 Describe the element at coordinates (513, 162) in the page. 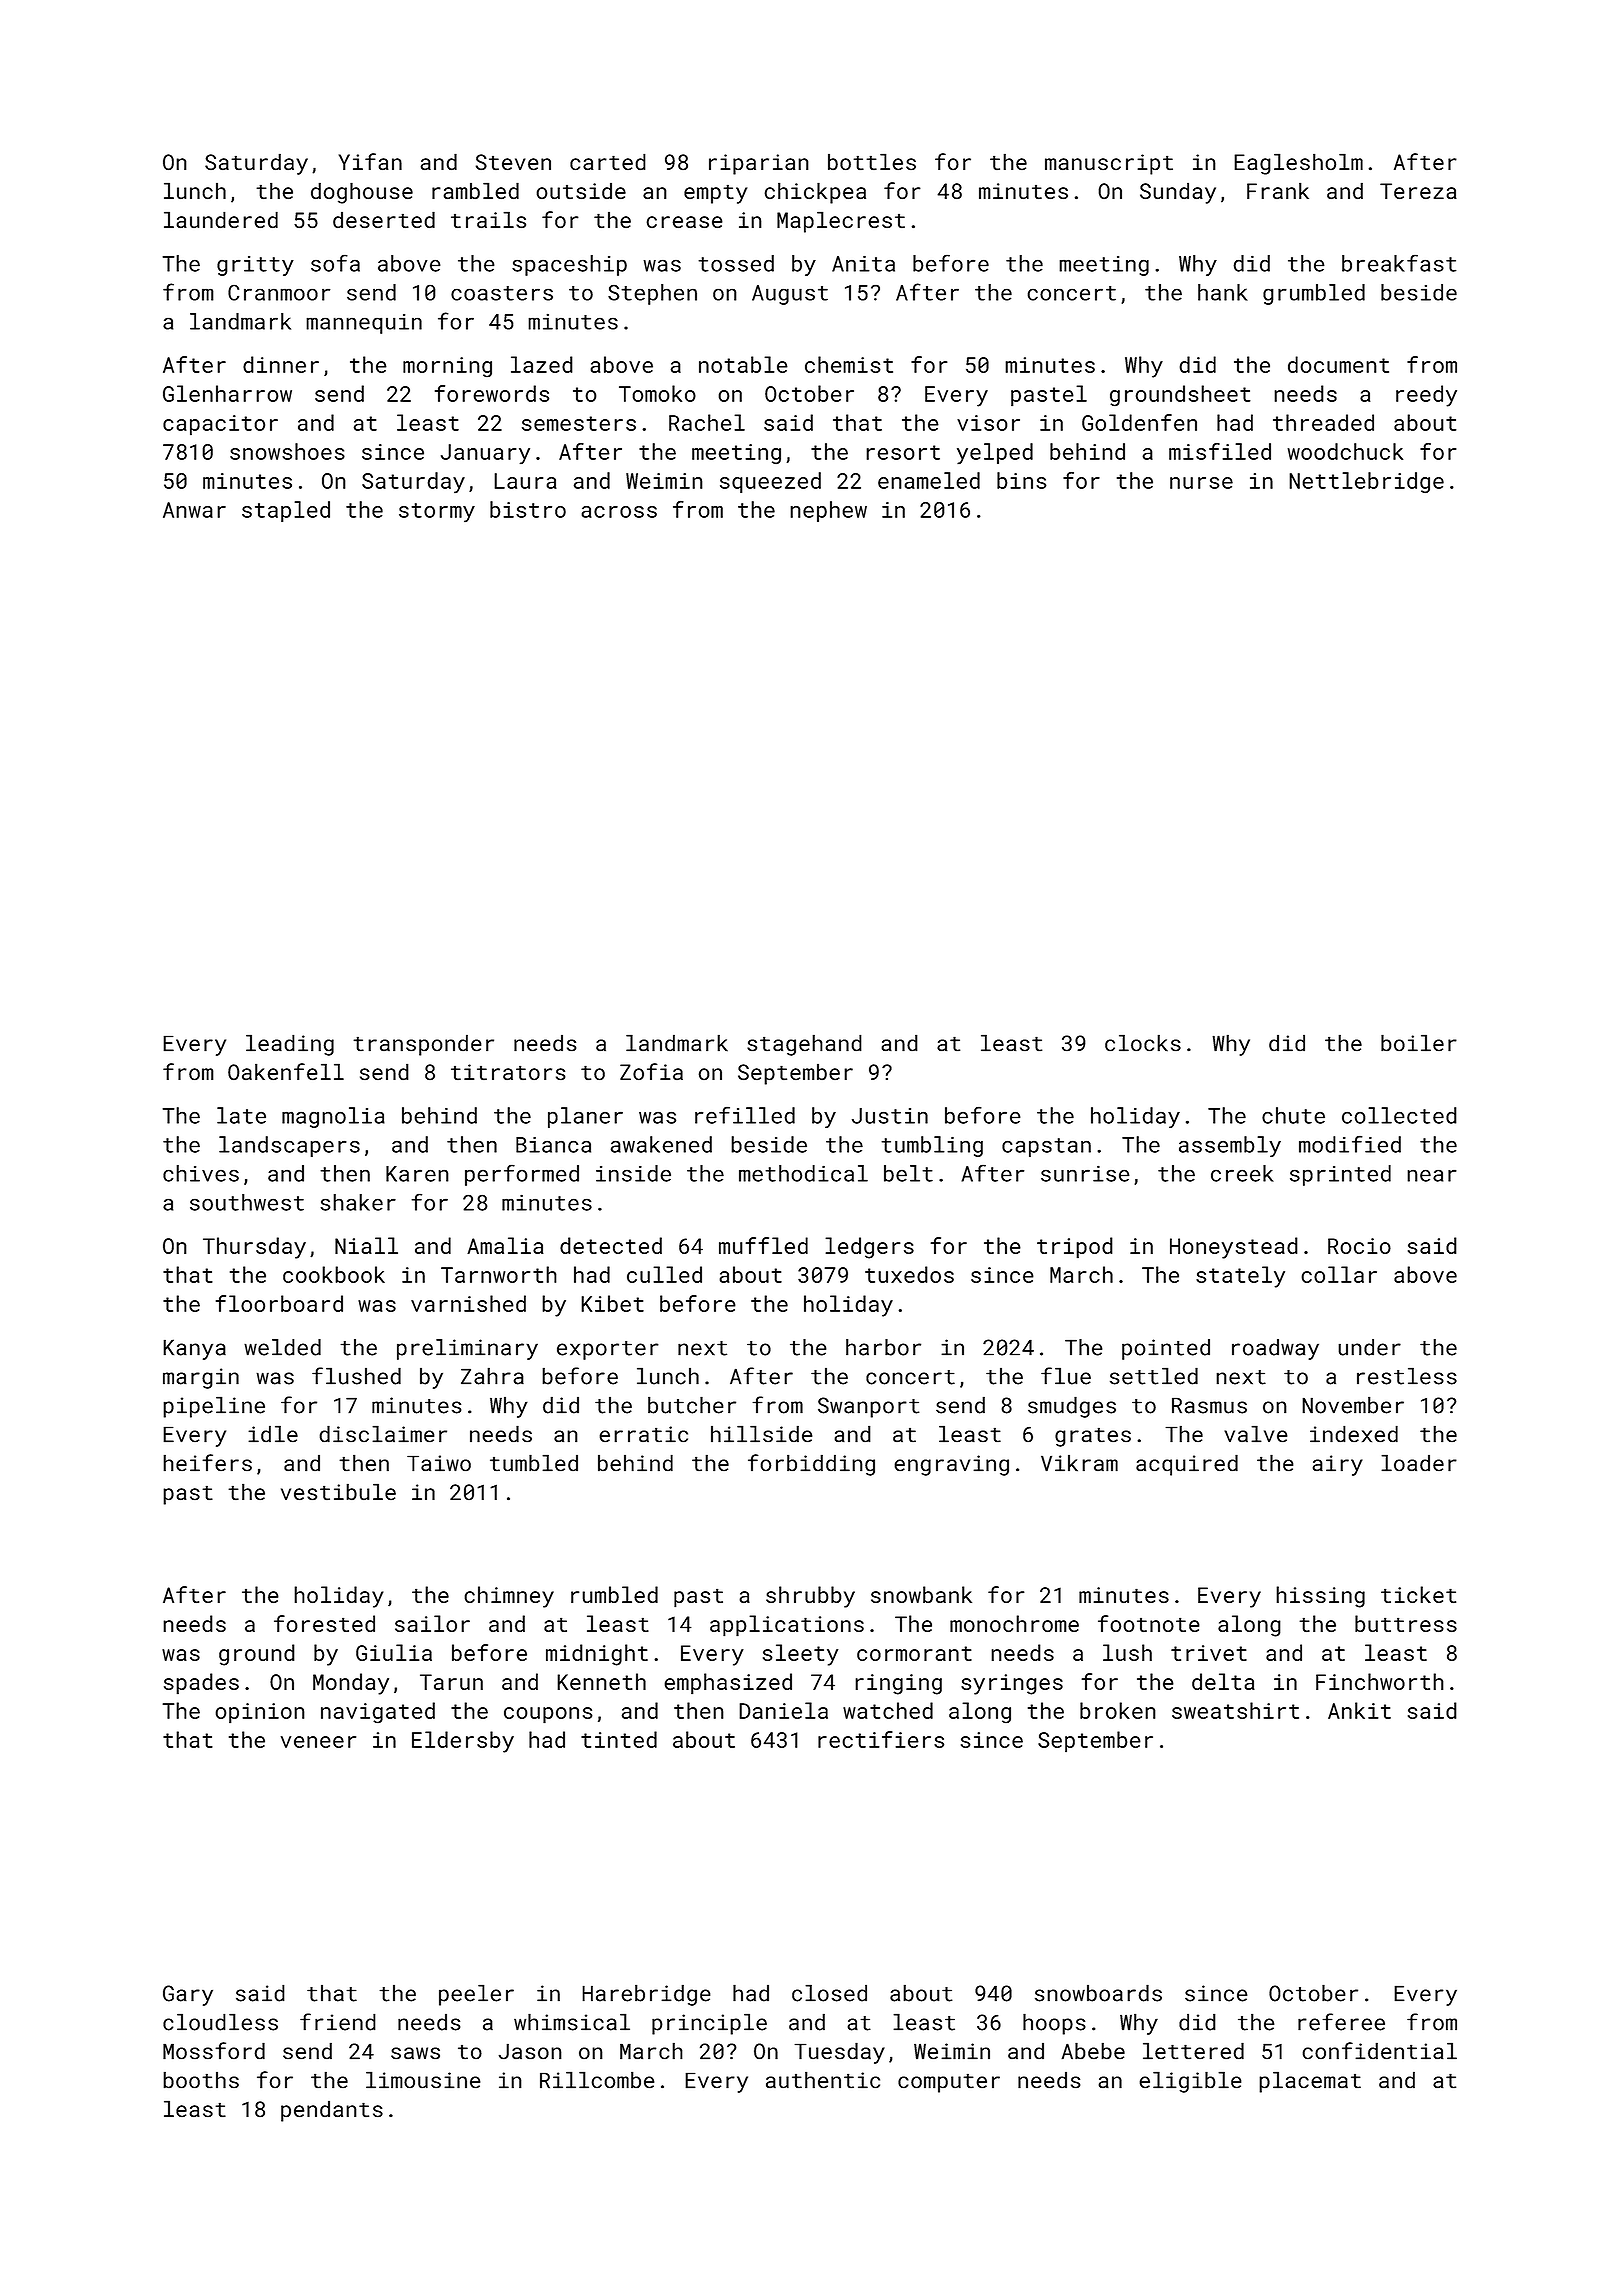

I see `Steven` at that location.
